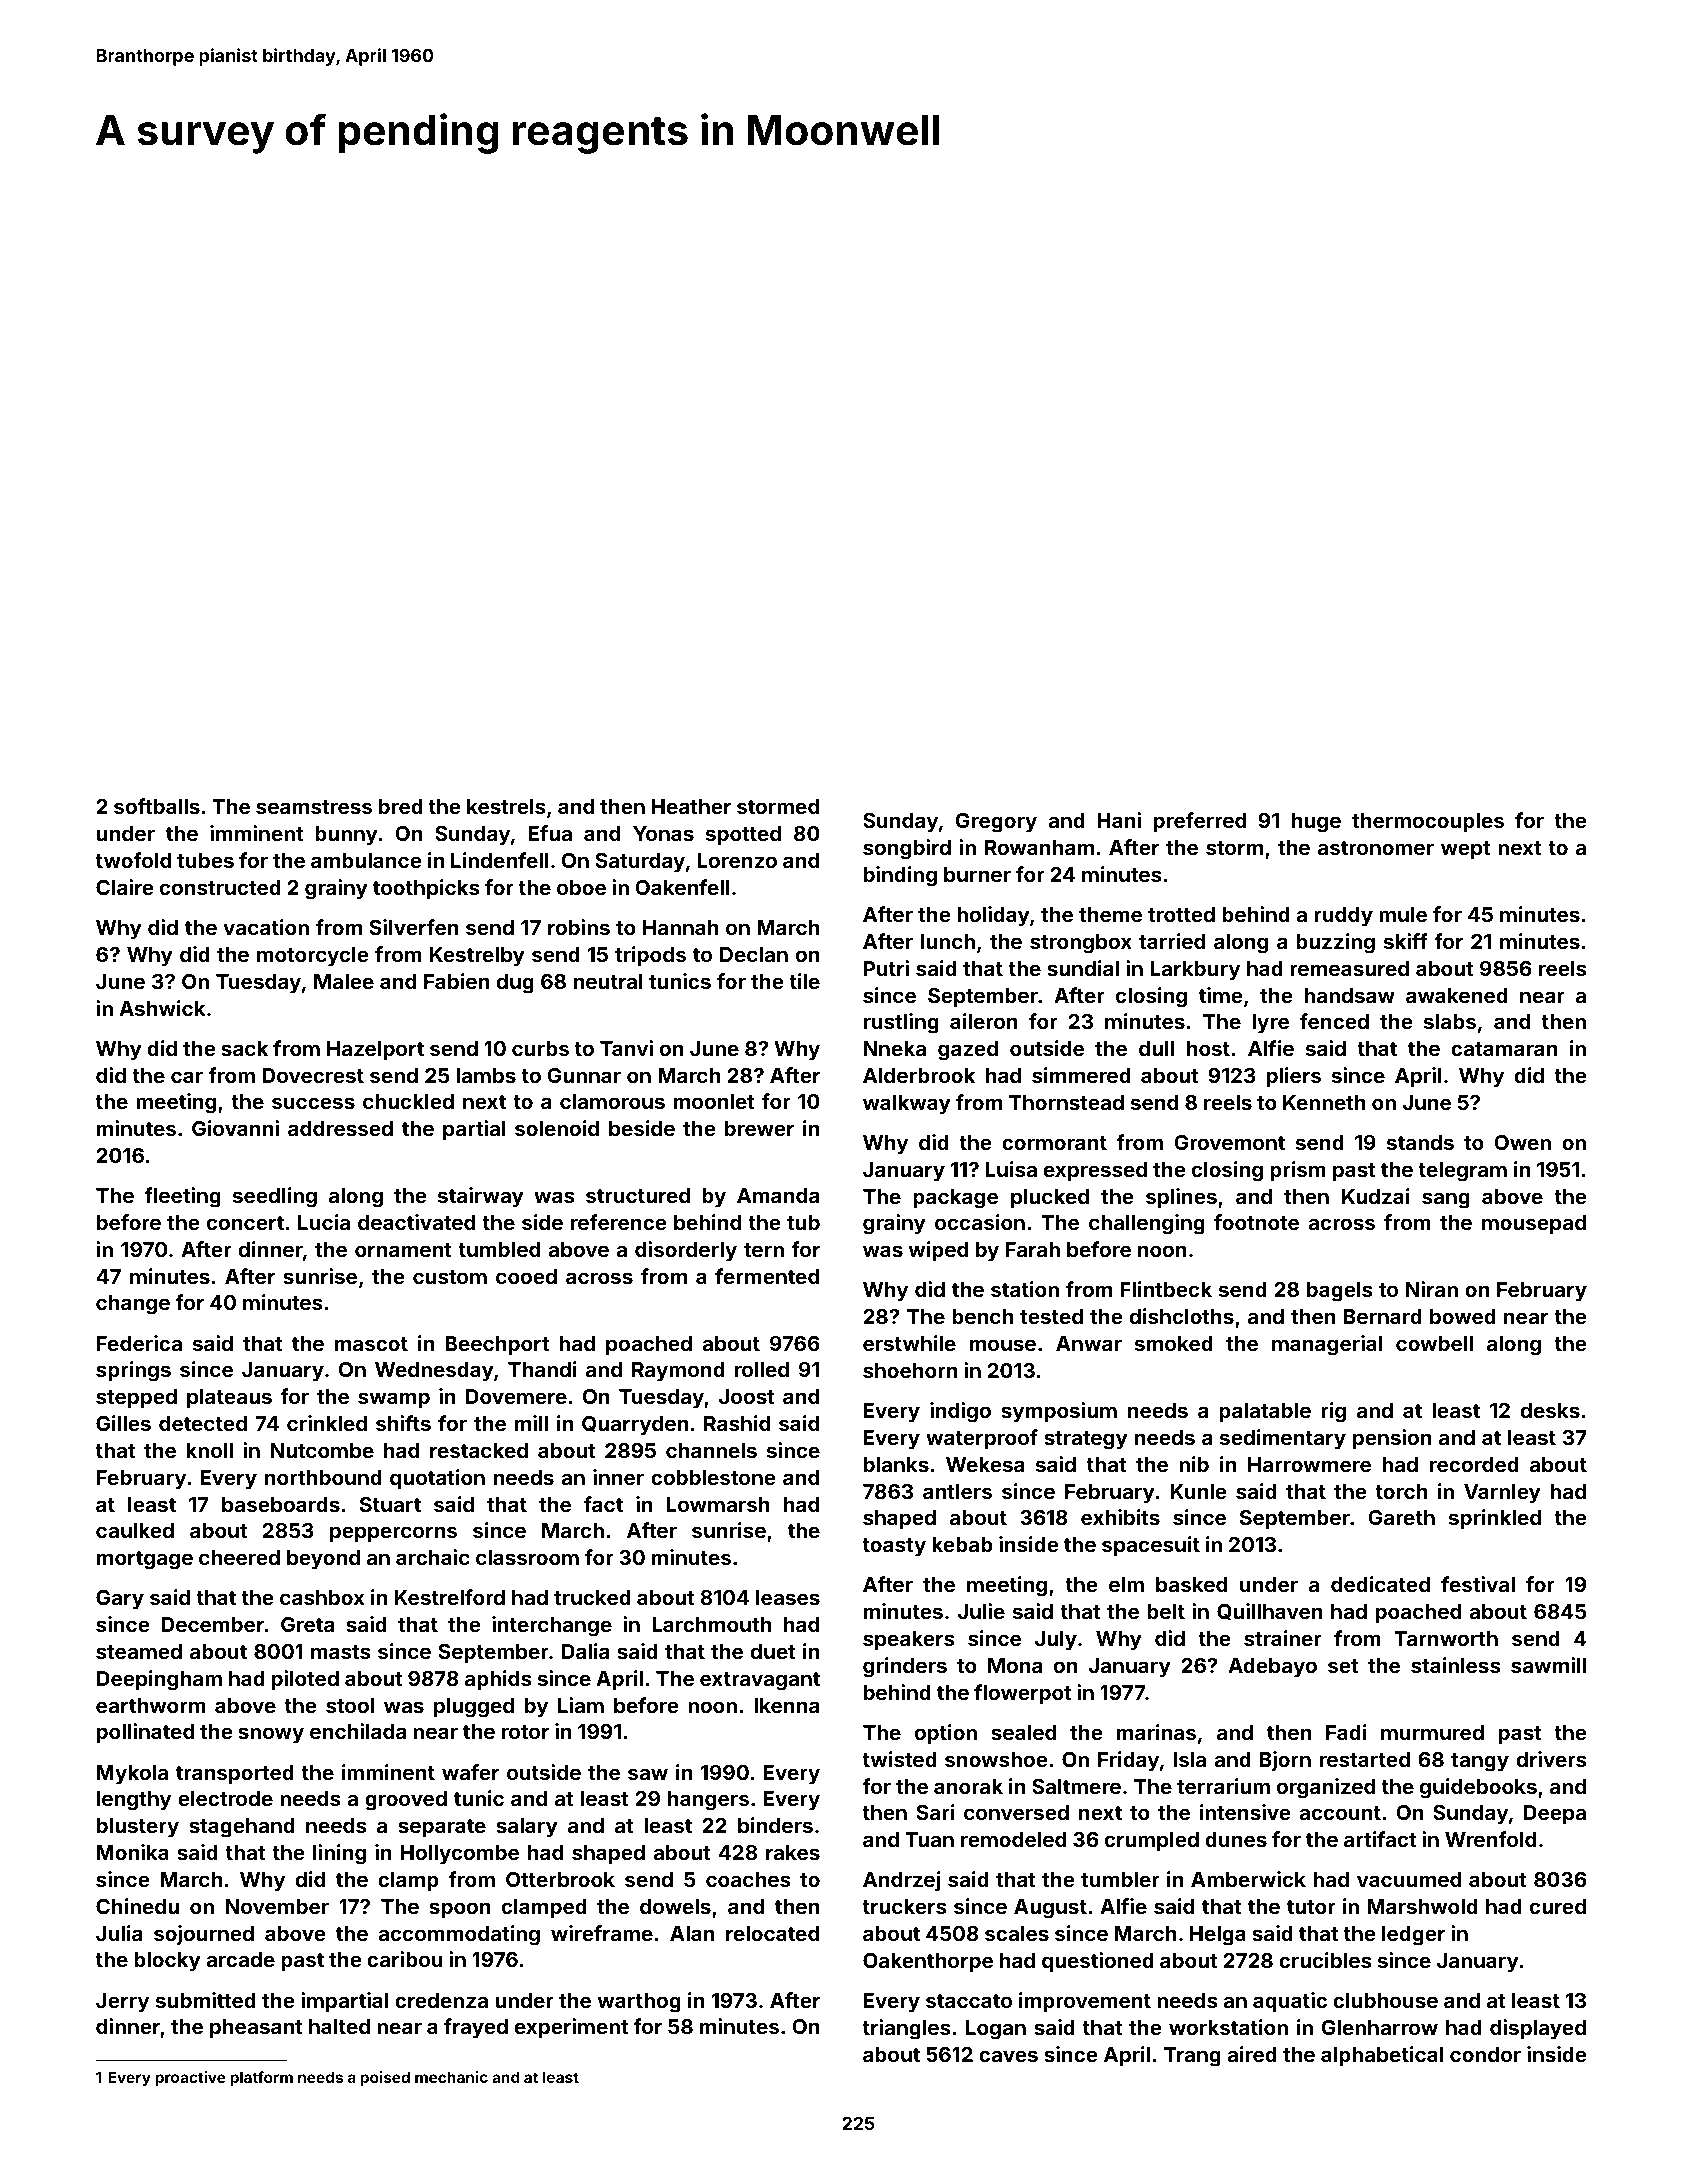  I want to click on baseboards, so click(281, 1504).
